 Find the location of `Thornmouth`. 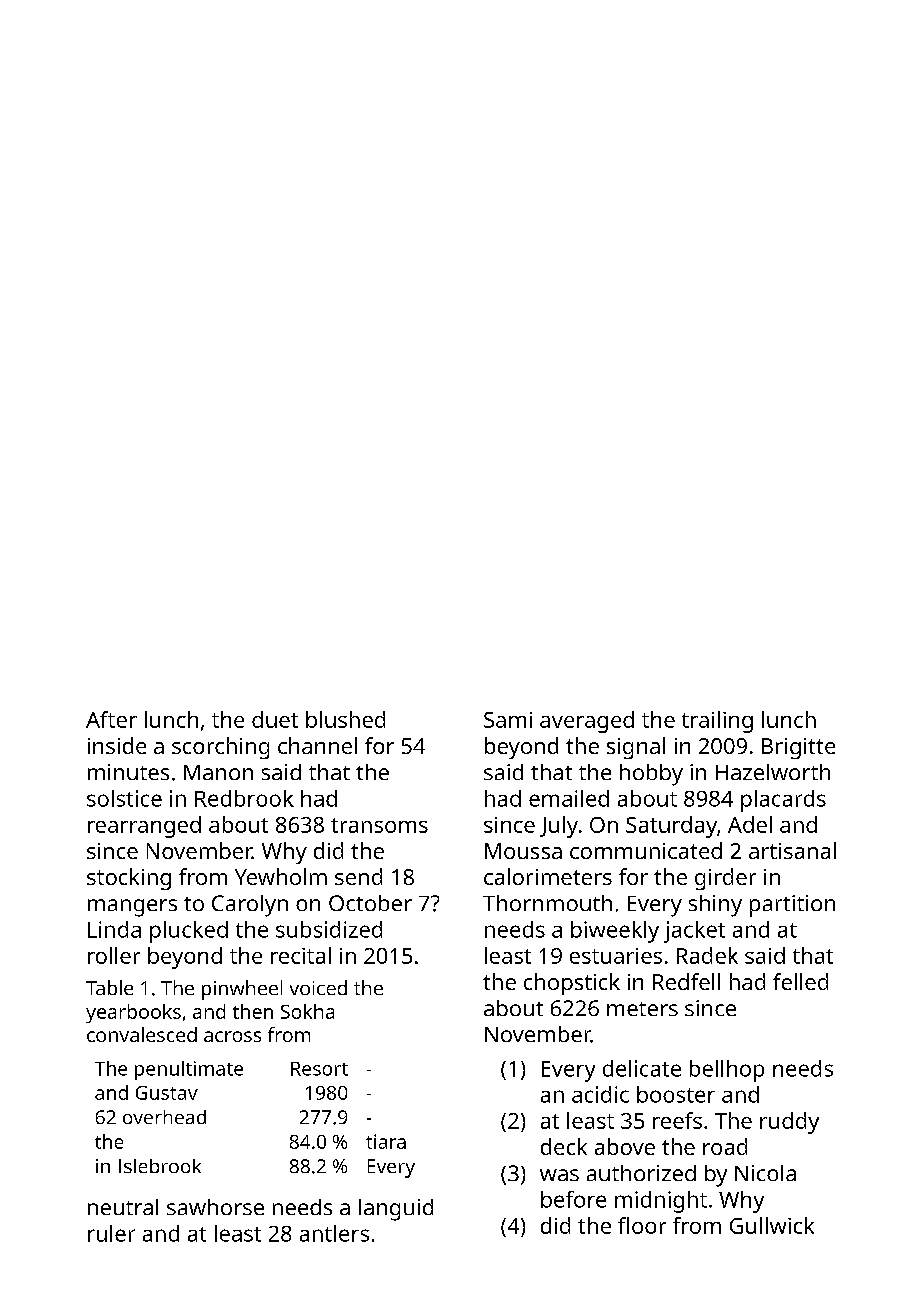

Thornmouth is located at coordinates (547, 903).
